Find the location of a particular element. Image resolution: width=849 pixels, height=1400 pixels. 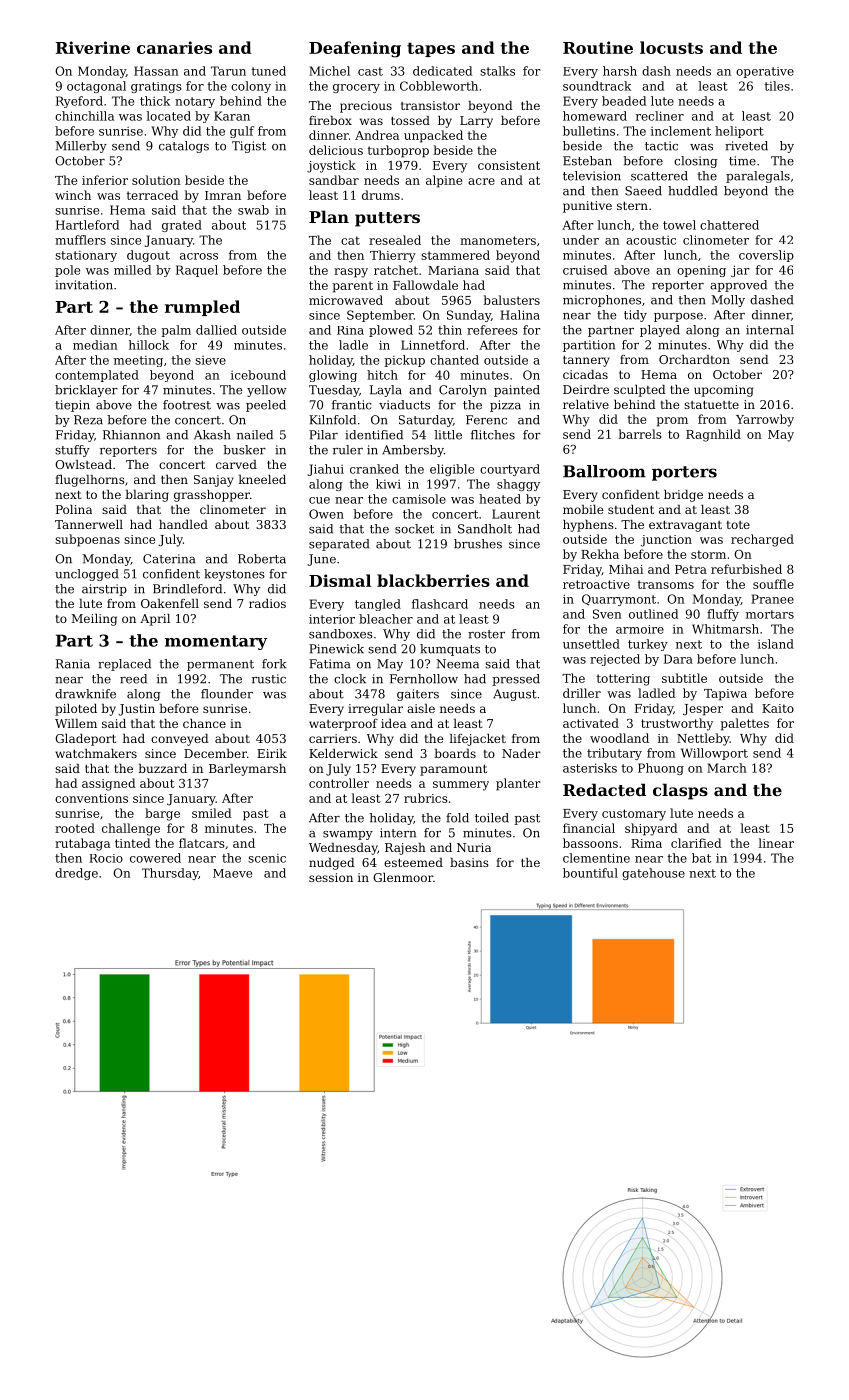

microwaved is located at coordinates (346, 300).
